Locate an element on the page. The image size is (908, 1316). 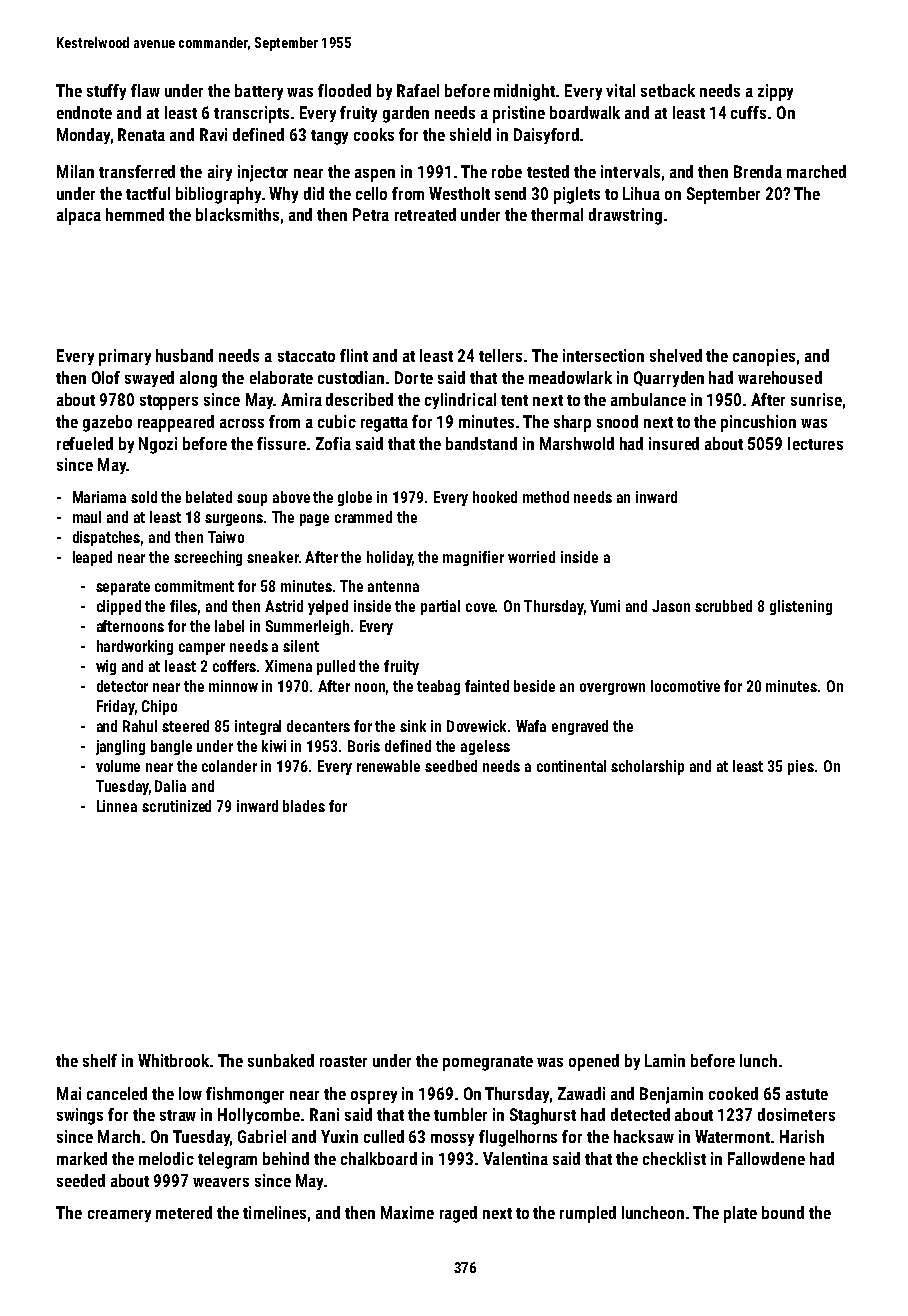
soup is located at coordinates (252, 500).
